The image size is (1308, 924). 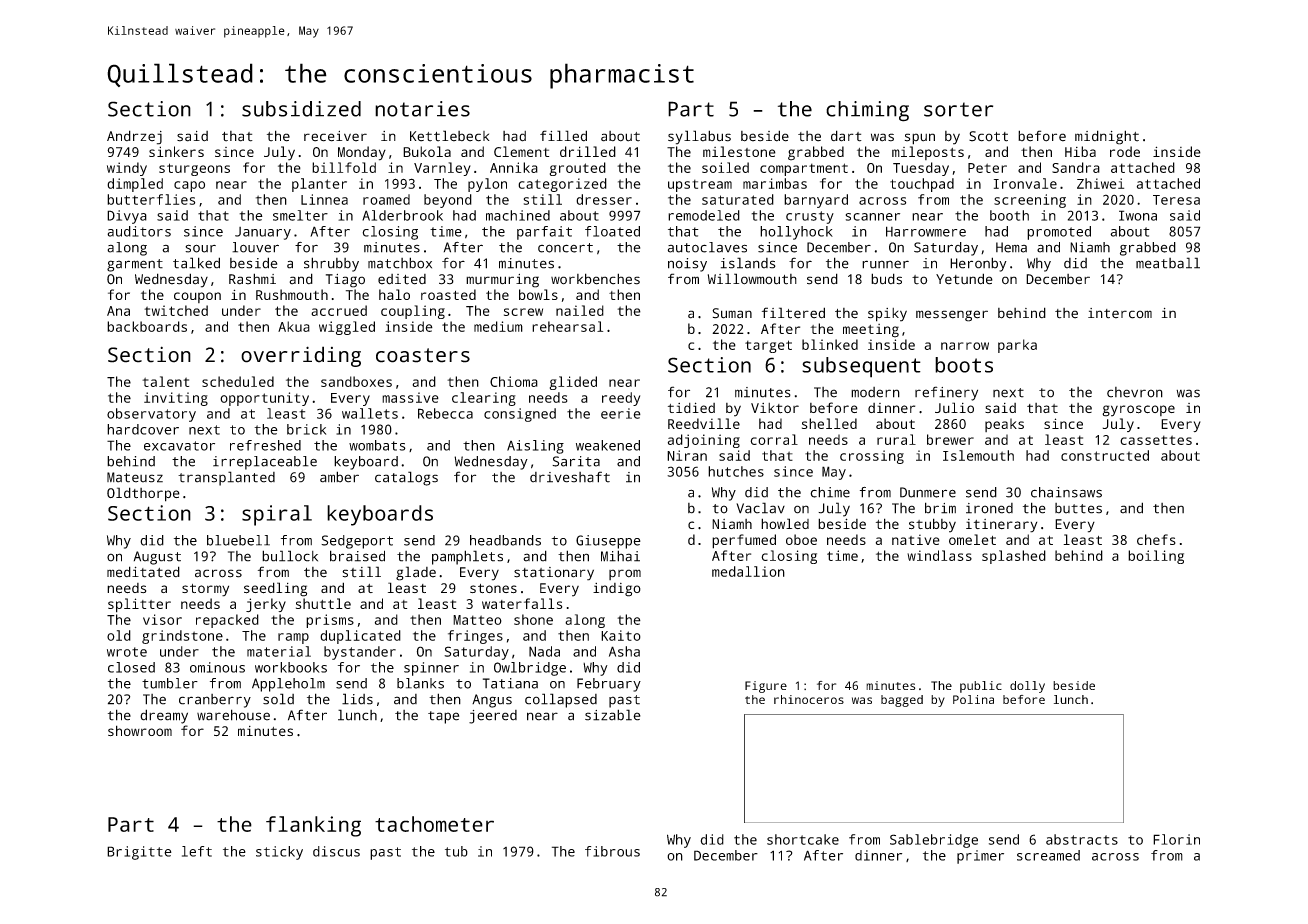 I want to click on material, so click(x=279, y=651).
